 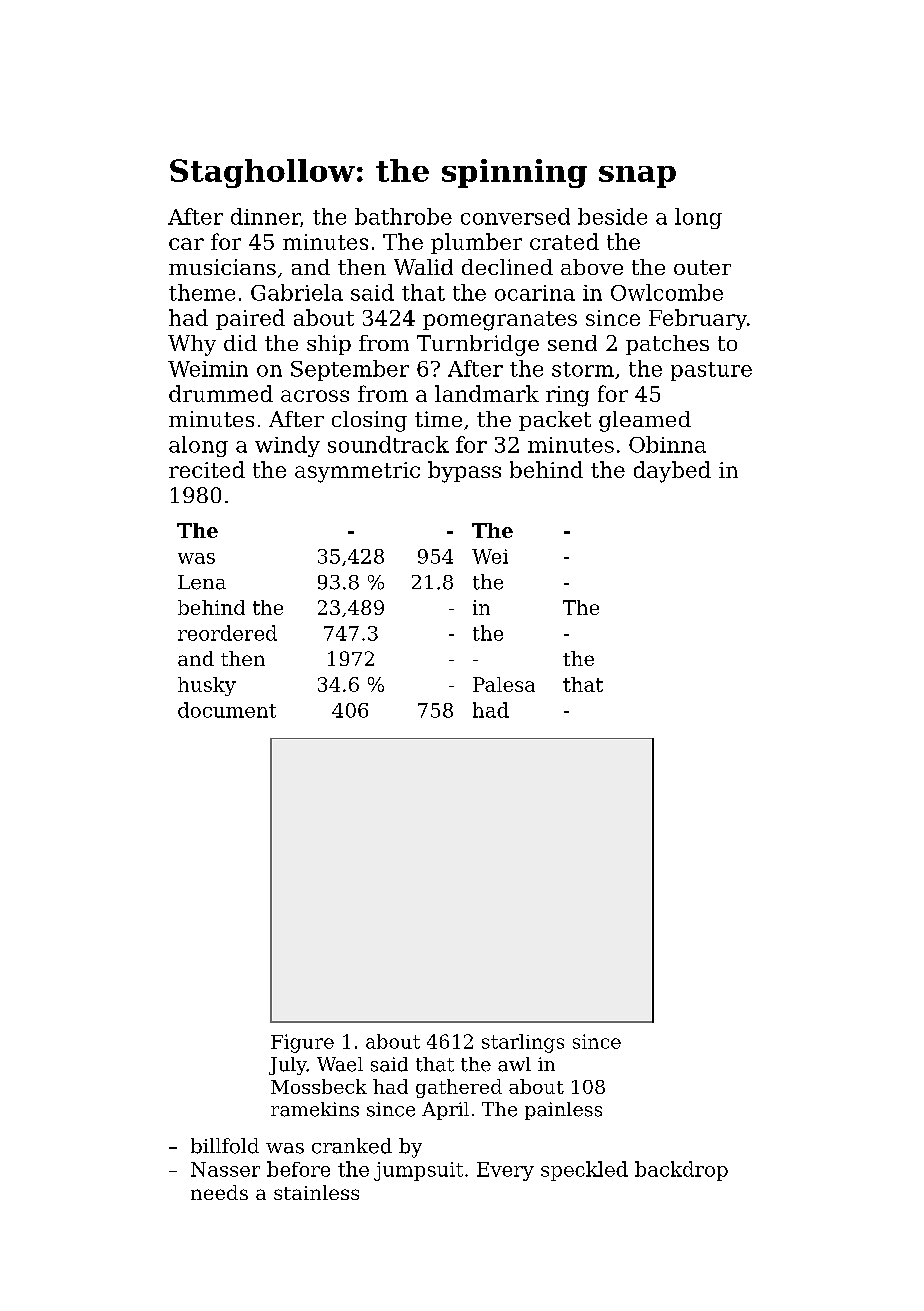 What do you see at coordinates (222, 267) in the screenshot?
I see `musicians` at bounding box center [222, 267].
